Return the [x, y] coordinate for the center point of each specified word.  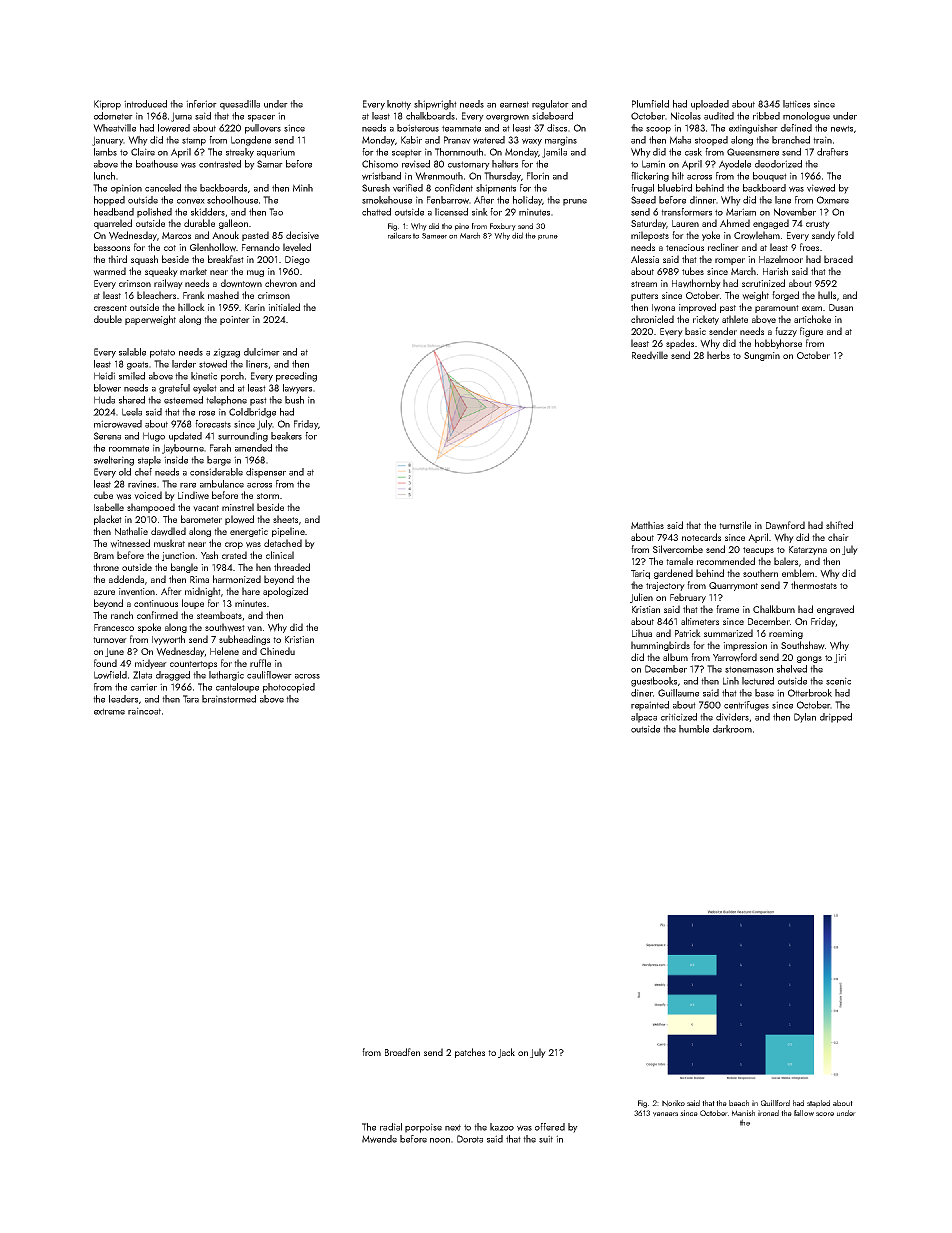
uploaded [710, 105]
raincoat [144, 711]
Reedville [650, 355]
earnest [514, 104]
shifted [839, 525]
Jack [506, 1053]
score [825, 1114]
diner [642, 693]
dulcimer [262, 352]
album [675, 657]
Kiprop [107, 105]
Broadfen [402, 1052]
